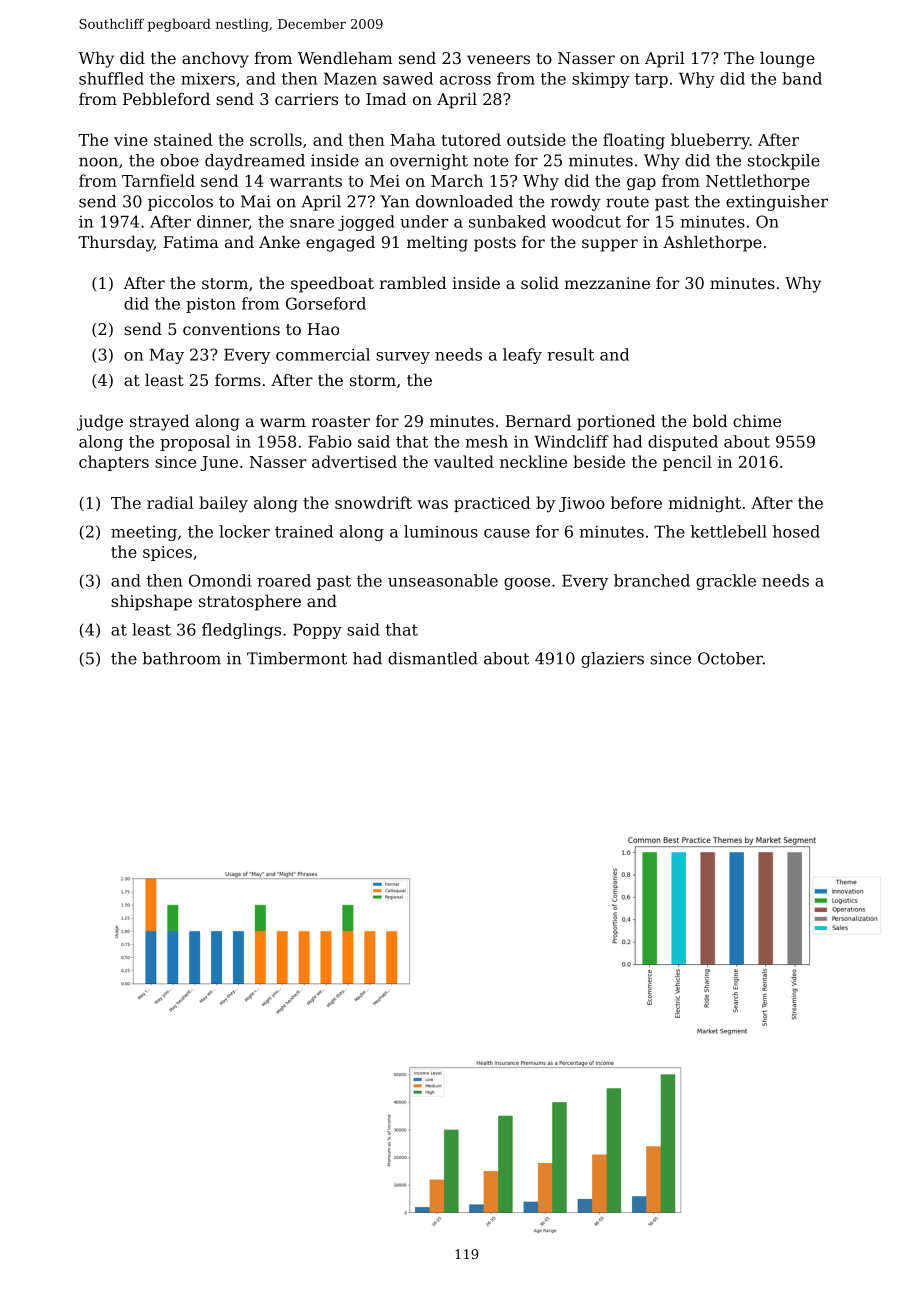 The height and width of the screenshot is (1316, 908). What do you see at coordinates (195, 443) in the screenshot?
I see `proposal` at bounding box center [195, 443].
